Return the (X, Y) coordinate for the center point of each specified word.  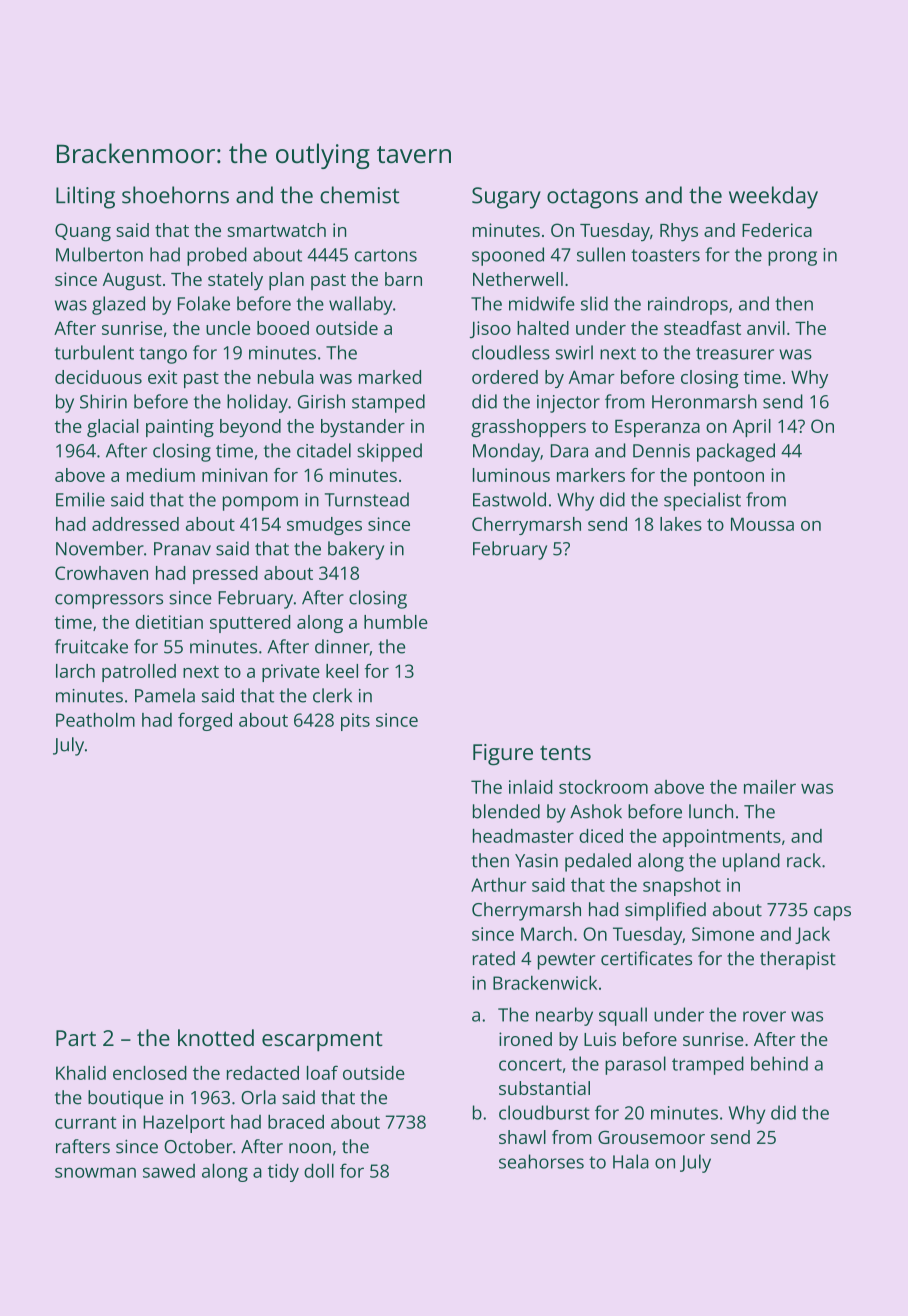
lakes (681, 524)
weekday (773, 197)
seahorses (541, 1161)
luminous (511, 475)
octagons (592, 199)
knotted (216, 1037)
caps (832, 913)
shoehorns (175, 195)
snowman (95, 1172)
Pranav (182, 549)
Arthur (498, 885)
